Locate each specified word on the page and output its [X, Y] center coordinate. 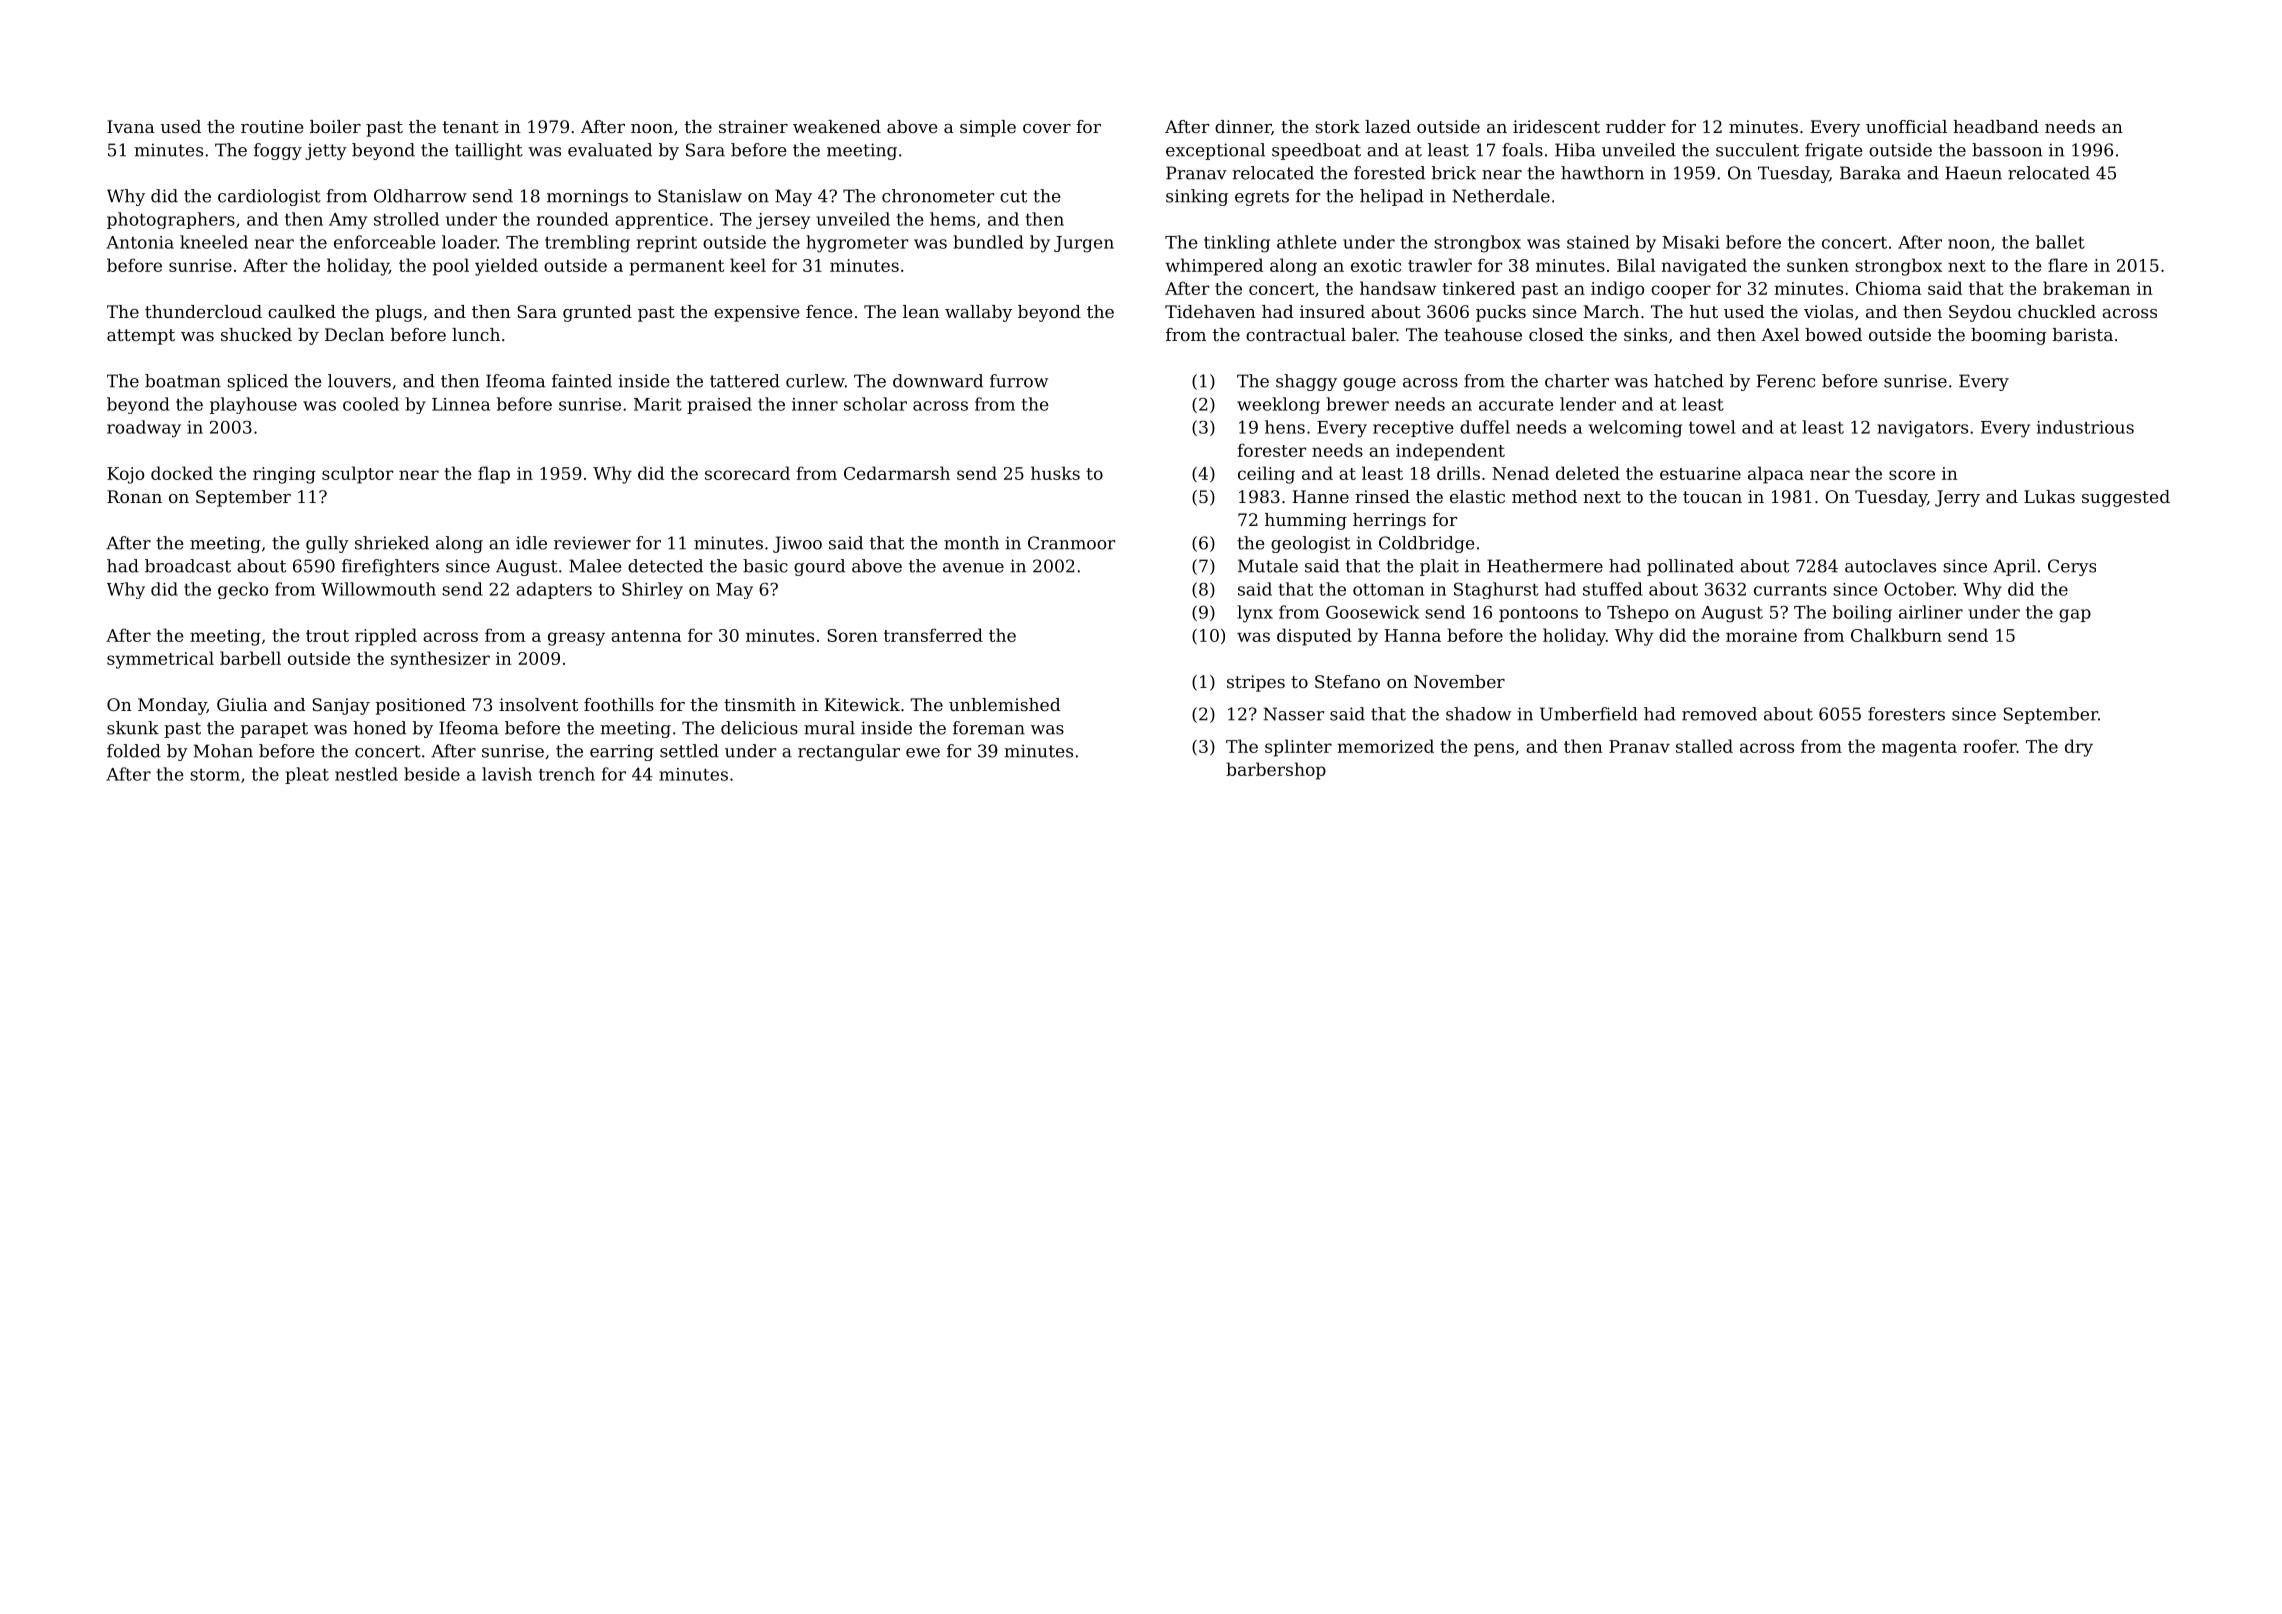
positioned [421, 706]
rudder [1636, 126]
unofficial [1906, 126]
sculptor [358, 475]
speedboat [1316, 151]
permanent [676, 268]
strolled [406, 219]
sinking [1197, 197]
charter [1577, 381]
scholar [875, 404]
